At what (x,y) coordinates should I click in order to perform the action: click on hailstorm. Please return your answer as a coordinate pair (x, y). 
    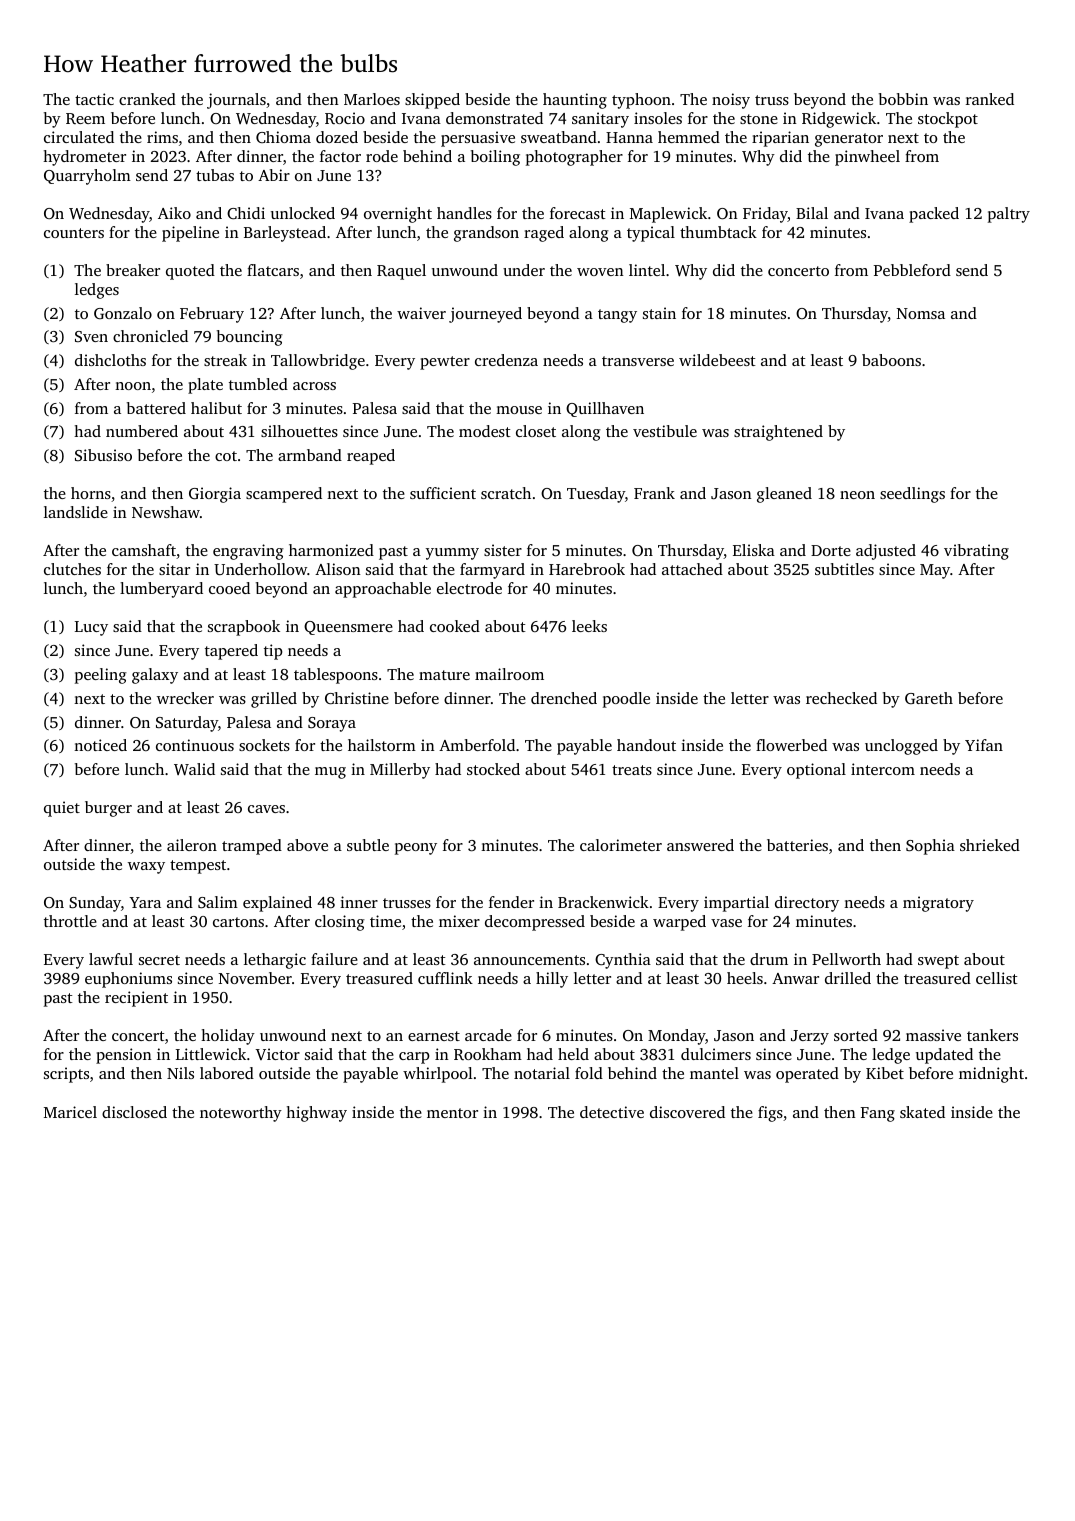
    Looking at the image, I should click on (382, 745).
